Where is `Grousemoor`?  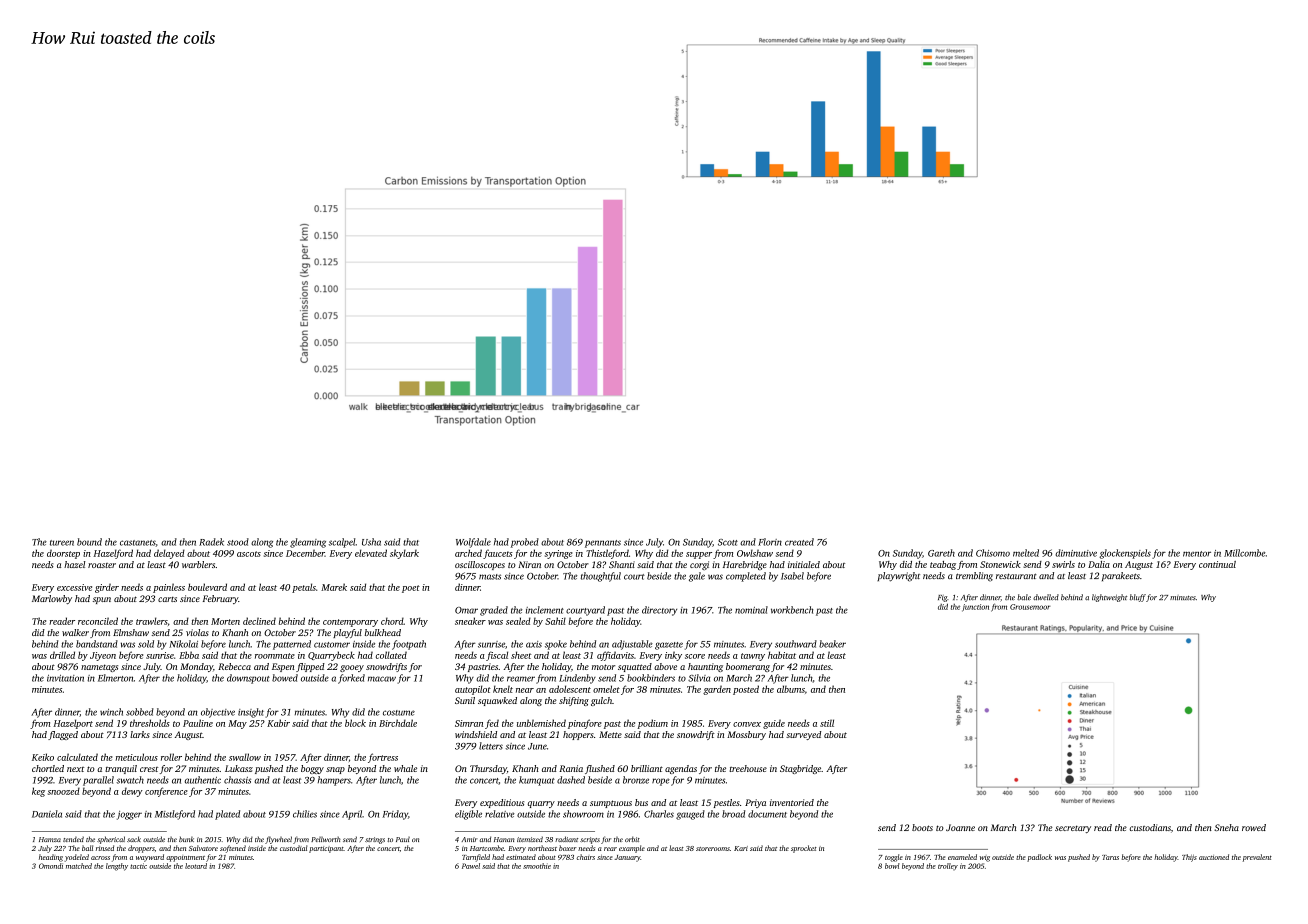 Grousemoor is located at coordinates (1030, 607).
